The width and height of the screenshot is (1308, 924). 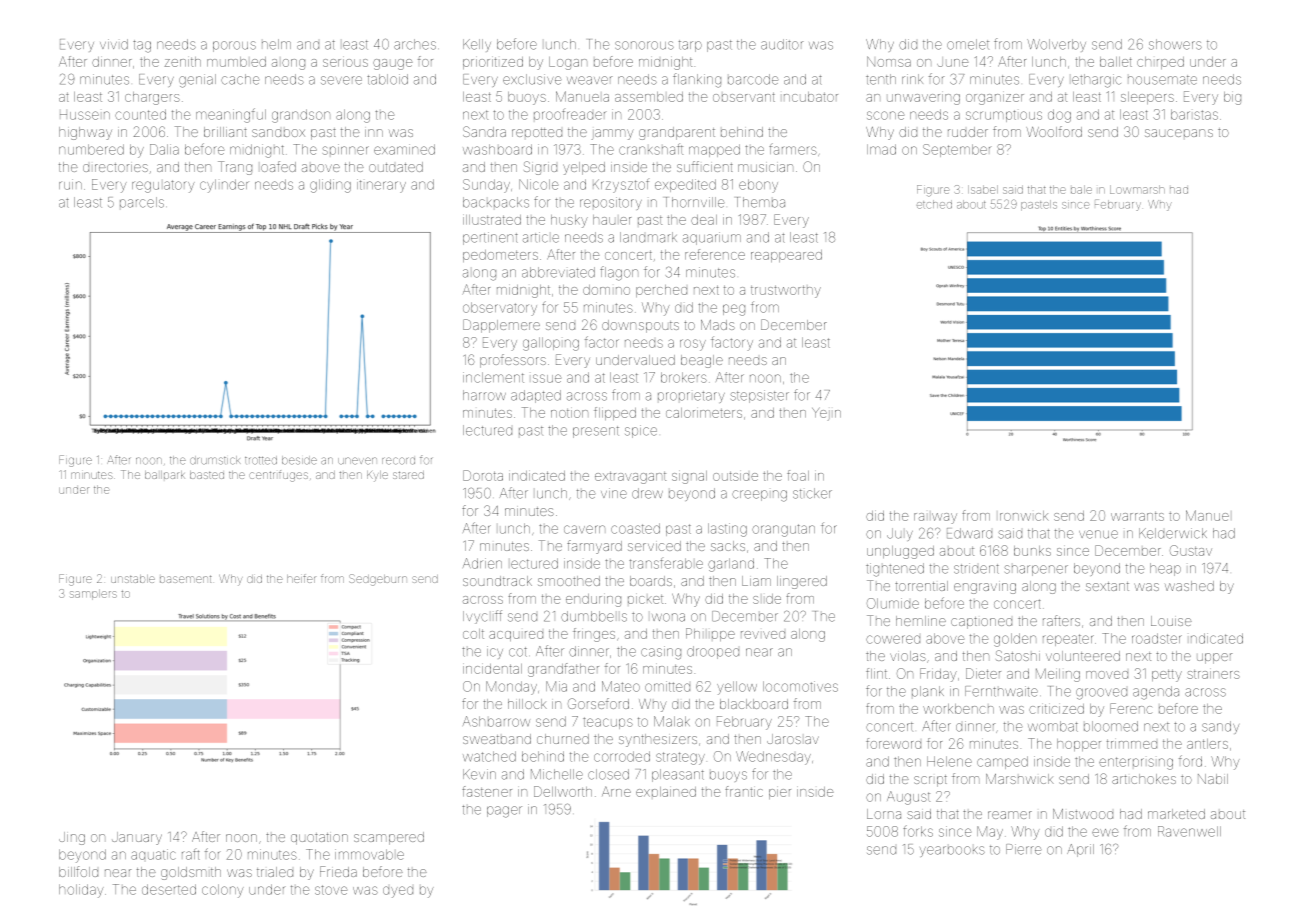 What do you see at coordinates (153, 854) in the screenshot?
I see `aquatic` at bounding box center [153, 854].
